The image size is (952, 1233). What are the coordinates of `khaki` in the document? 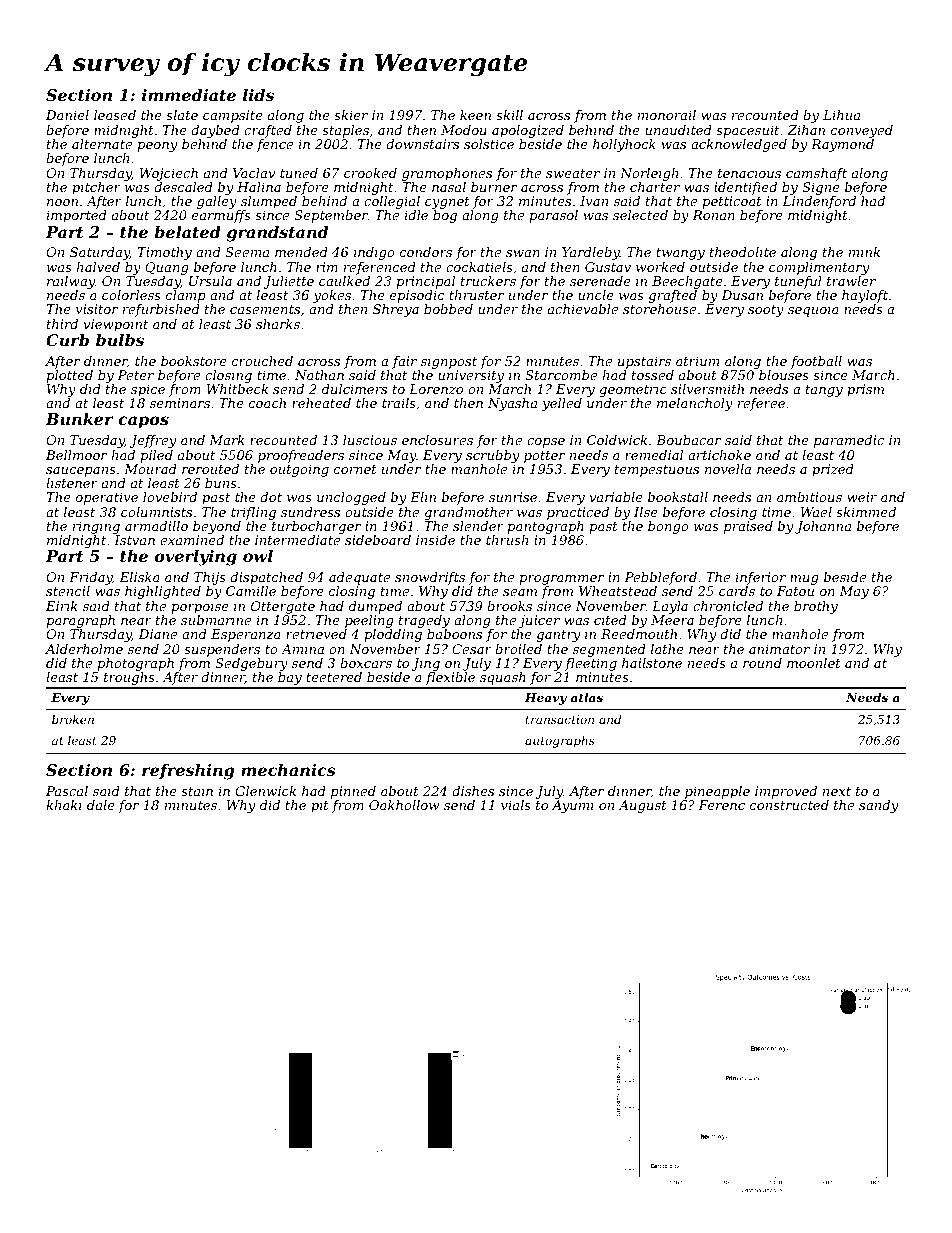 It's located at (64, 805).
